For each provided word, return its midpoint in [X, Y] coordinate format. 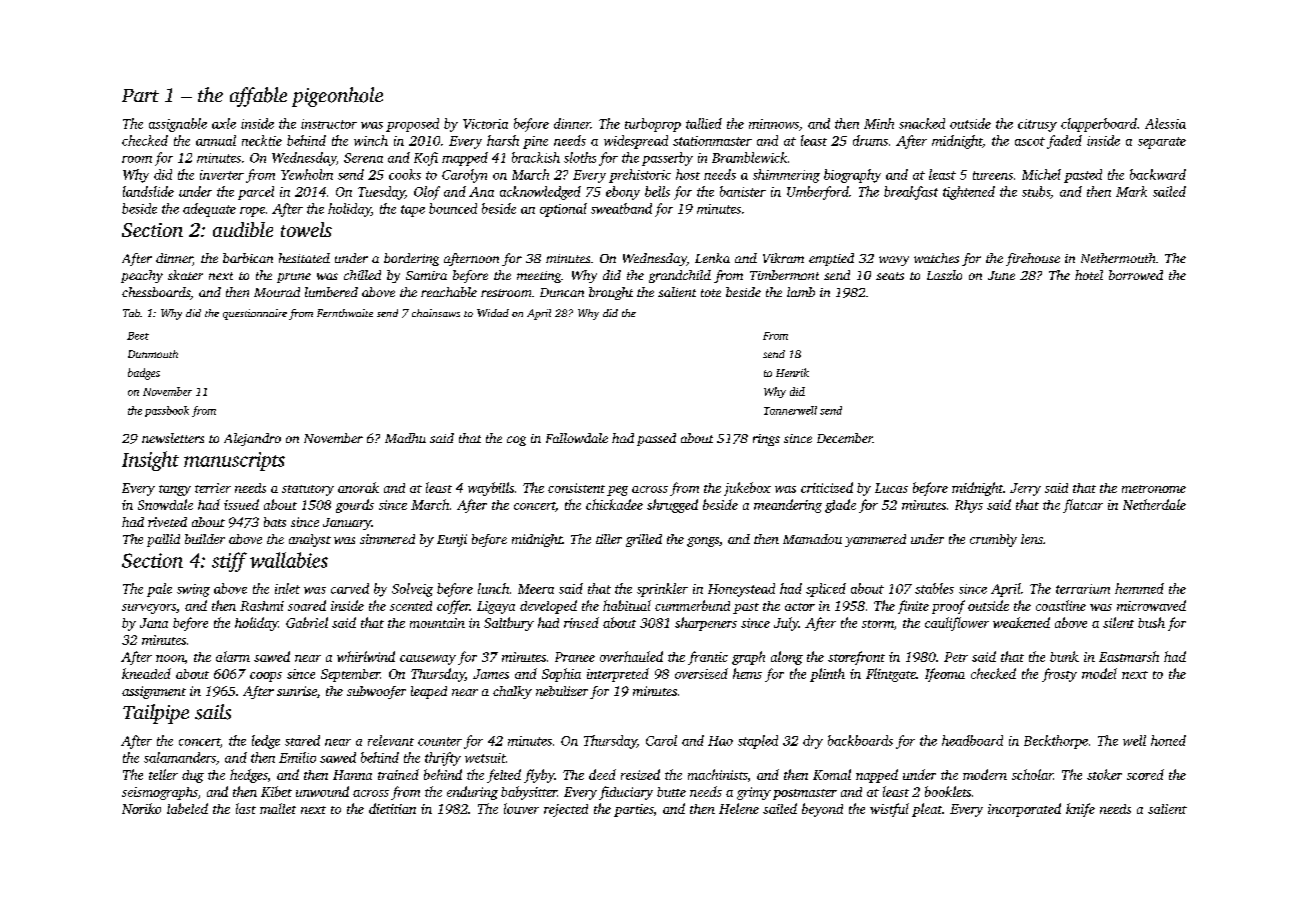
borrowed [1136, 275]
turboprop [653, 125]
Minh [879, 123]
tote [711, 293]
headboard [972, 740]
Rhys [969, 506]
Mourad [277, 292]
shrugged [672, 506]
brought [611, 293]
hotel [1089, 275]
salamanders [180, 757]
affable [258, 97]
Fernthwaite [345, 313]
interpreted [618, 675]
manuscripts [234, 461]
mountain [437, 623]
